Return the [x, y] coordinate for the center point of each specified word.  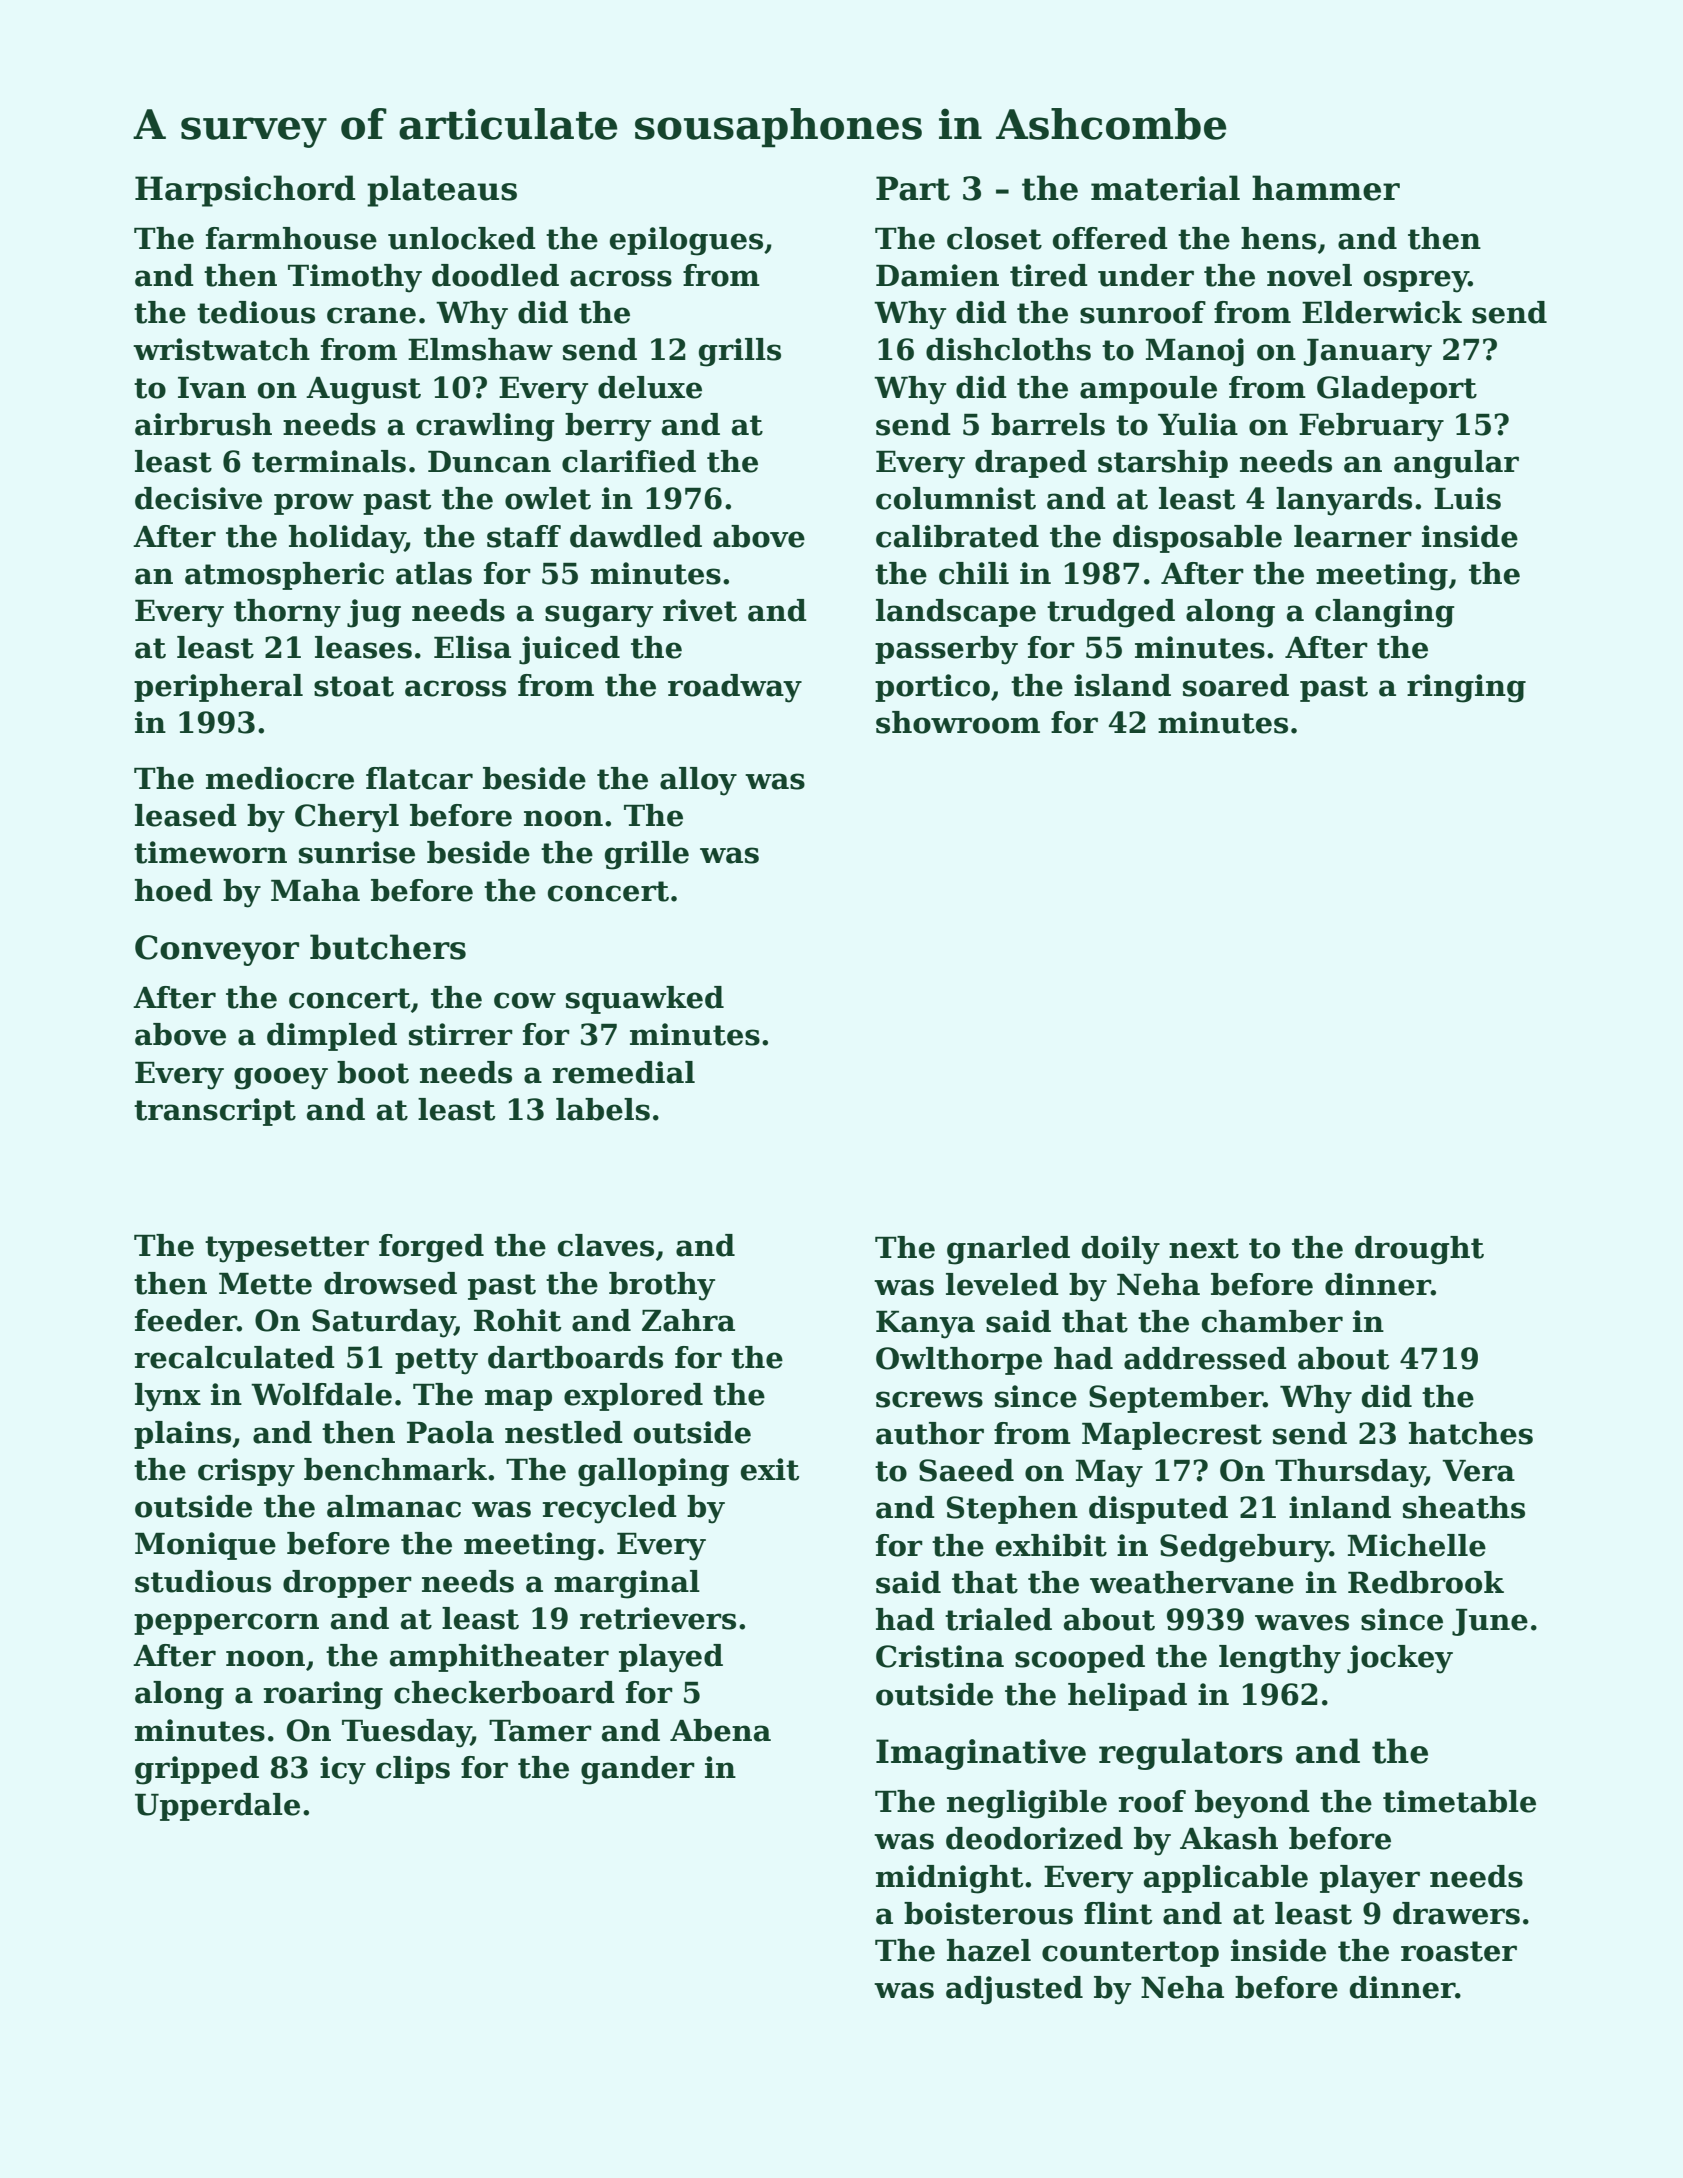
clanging [1384, 613]
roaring [323, 1695]
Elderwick [1382, 312]
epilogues [686, 241]
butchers [388, 947]
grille [647, 855]
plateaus [442, 191]
